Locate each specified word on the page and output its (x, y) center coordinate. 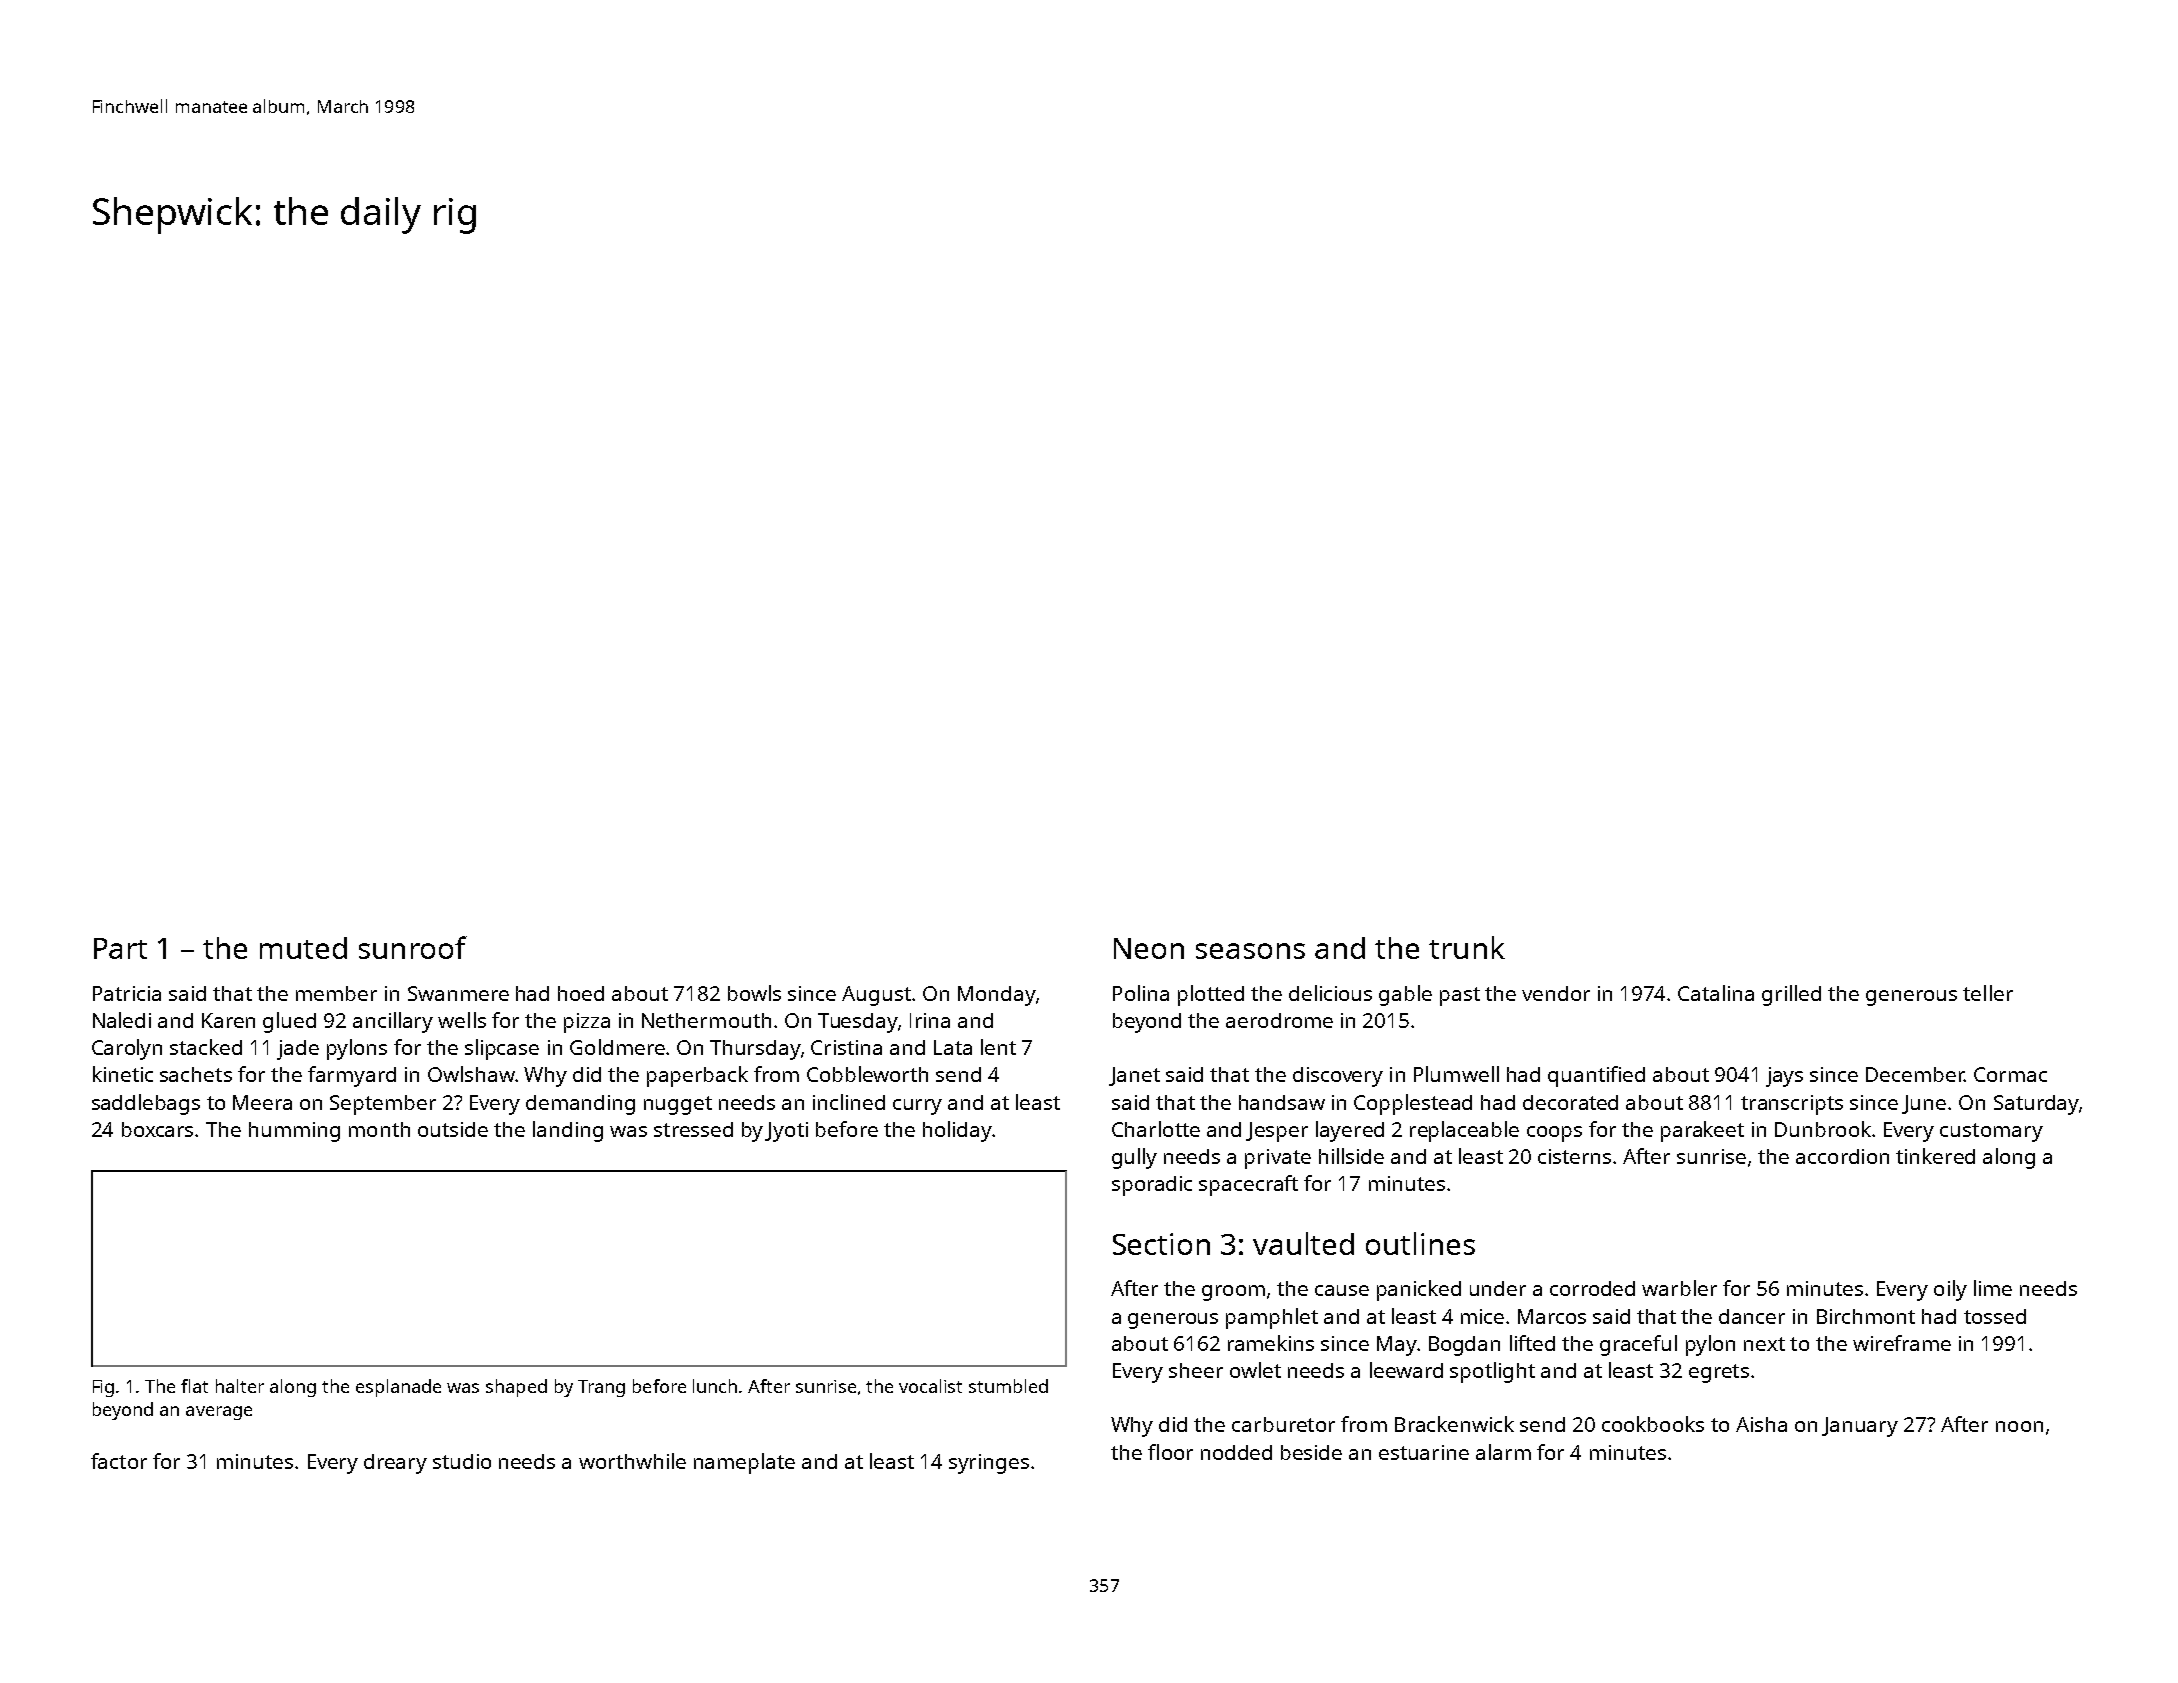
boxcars (157, 1129)
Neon (1149, 948)
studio (462, 1461)
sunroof (413, 947)
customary (1991, 1132)
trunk (1467, 947)
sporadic (1152, 1186)
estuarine (1424, 1452)
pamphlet (1272, 1318)
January (1860, 1427)
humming (294, 1132)
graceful (1638, 1345)
